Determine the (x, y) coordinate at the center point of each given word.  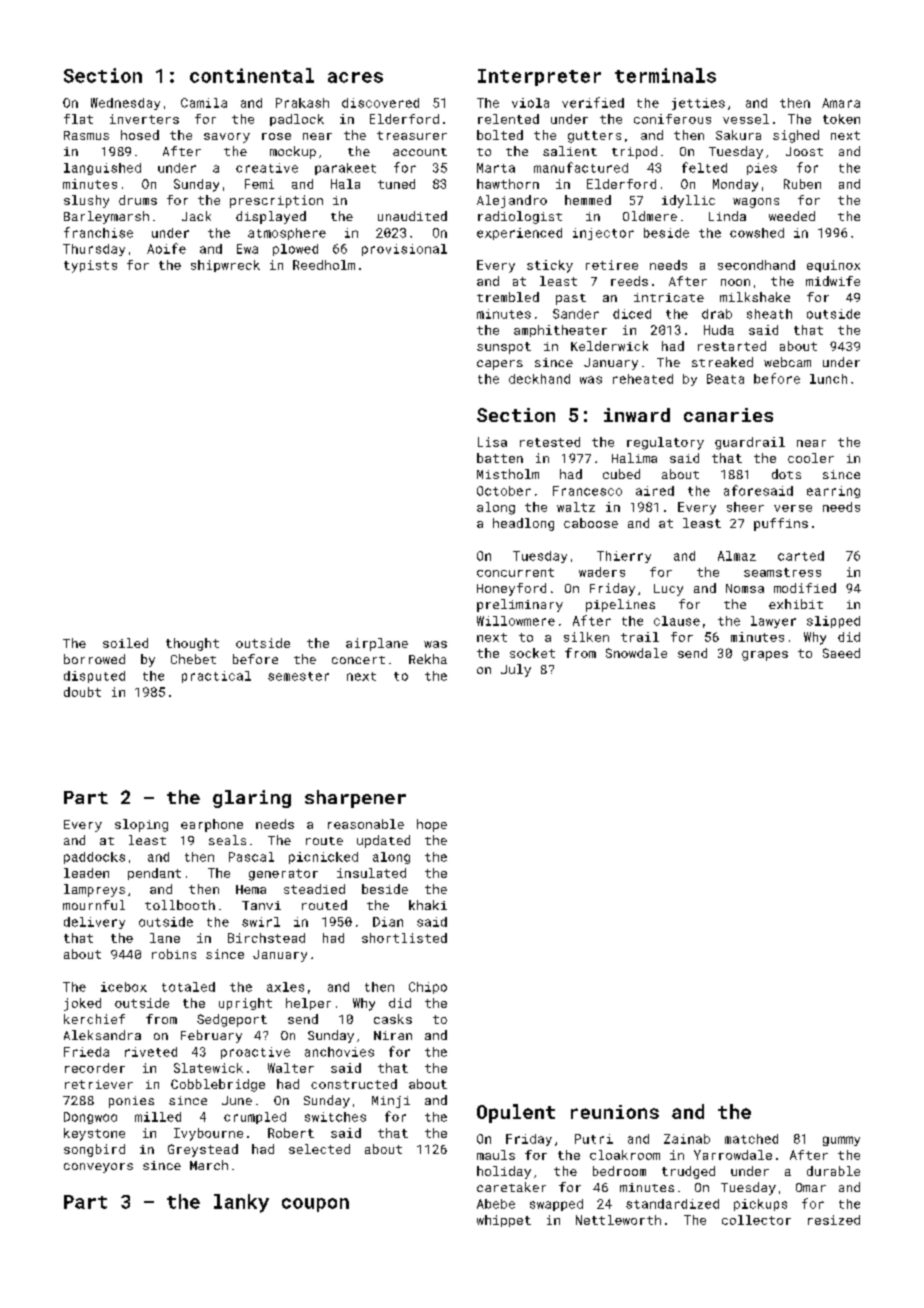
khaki (428, 905)
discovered (380, 103)
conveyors (98, 1168)
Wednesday (125, 104)
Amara (841, 103)
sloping (141, 825)
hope (432, 825)
